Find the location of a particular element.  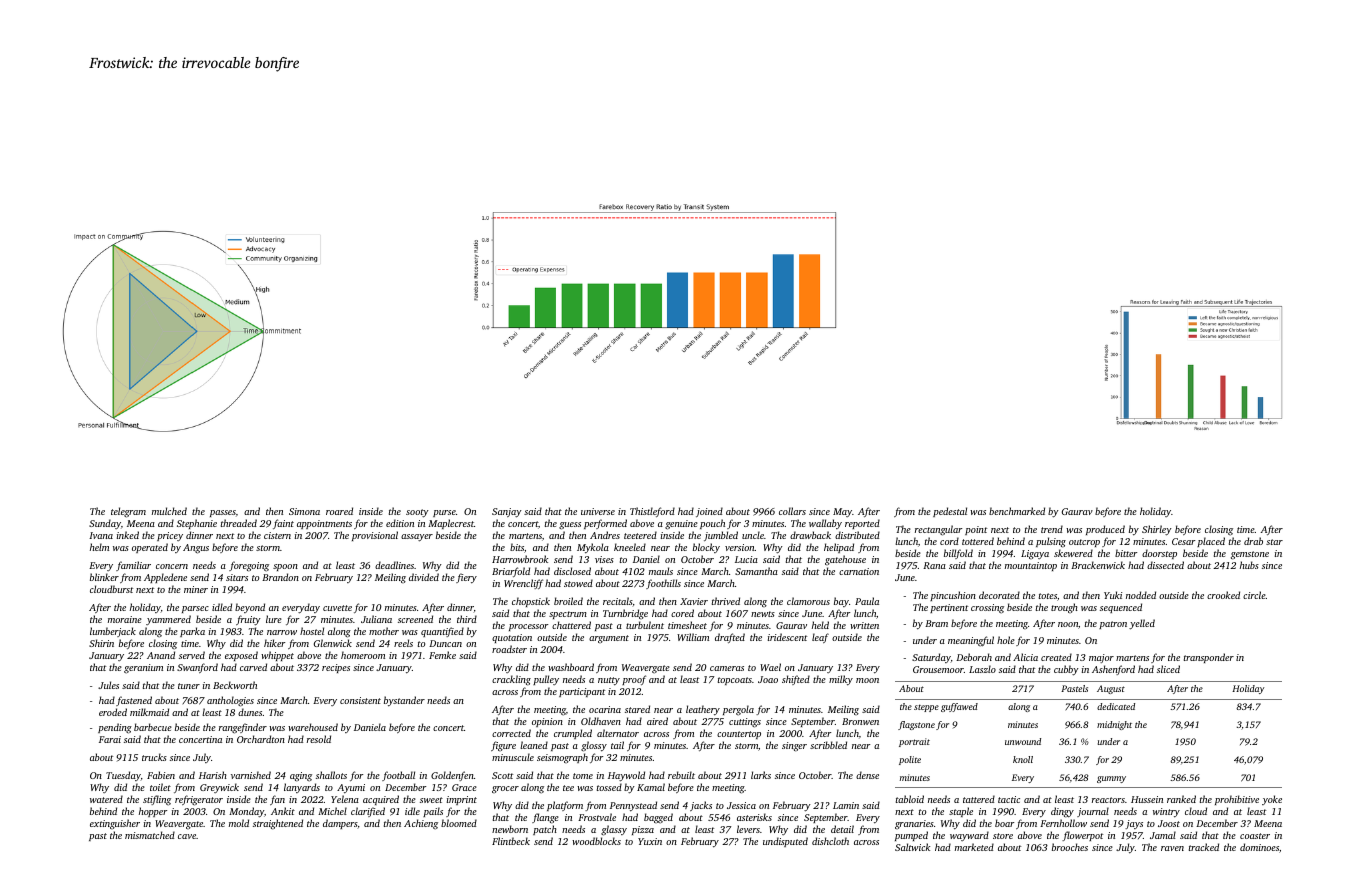

Saltwick is located at coordinates (912, 847).
